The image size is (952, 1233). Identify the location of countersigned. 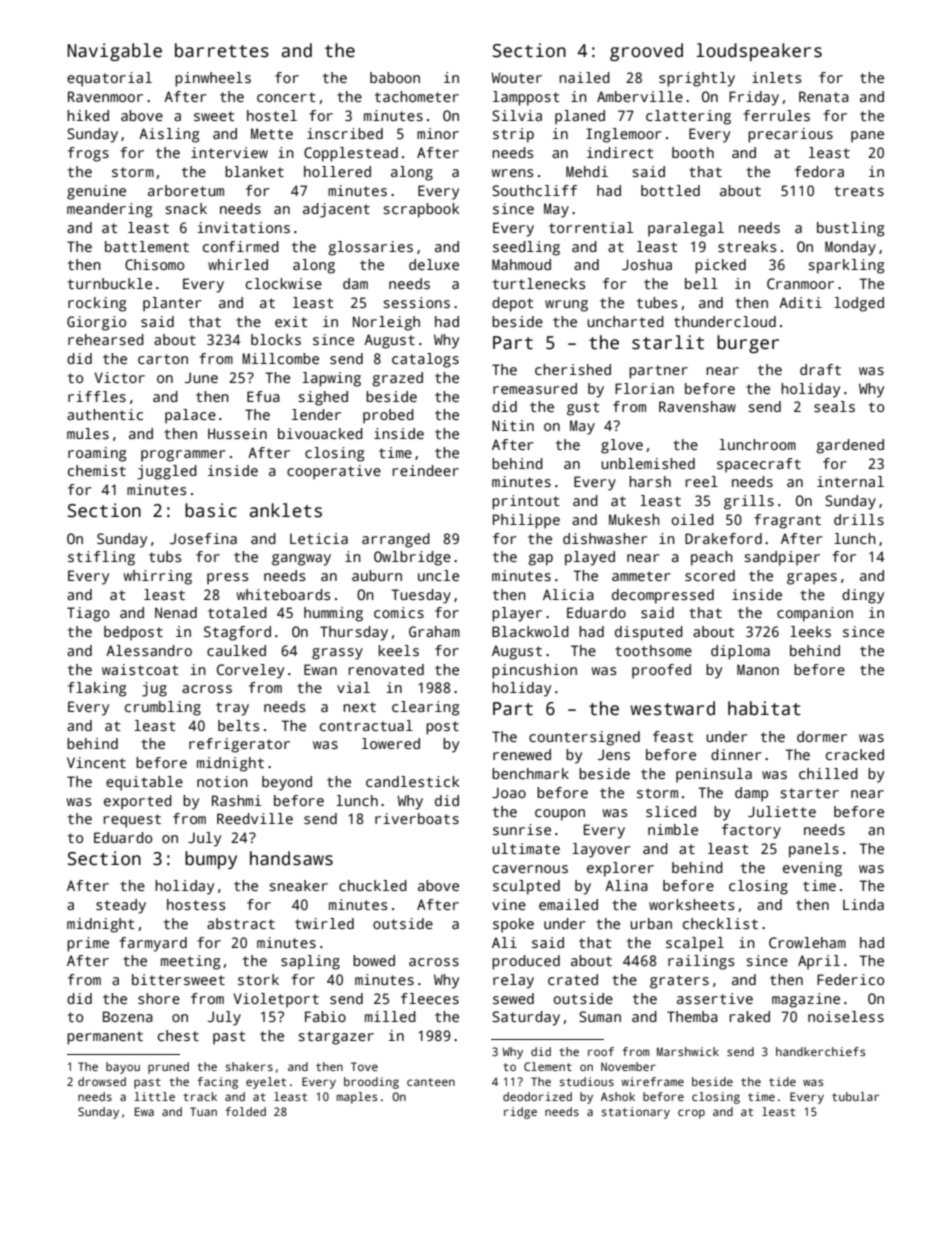
(584, 738).
